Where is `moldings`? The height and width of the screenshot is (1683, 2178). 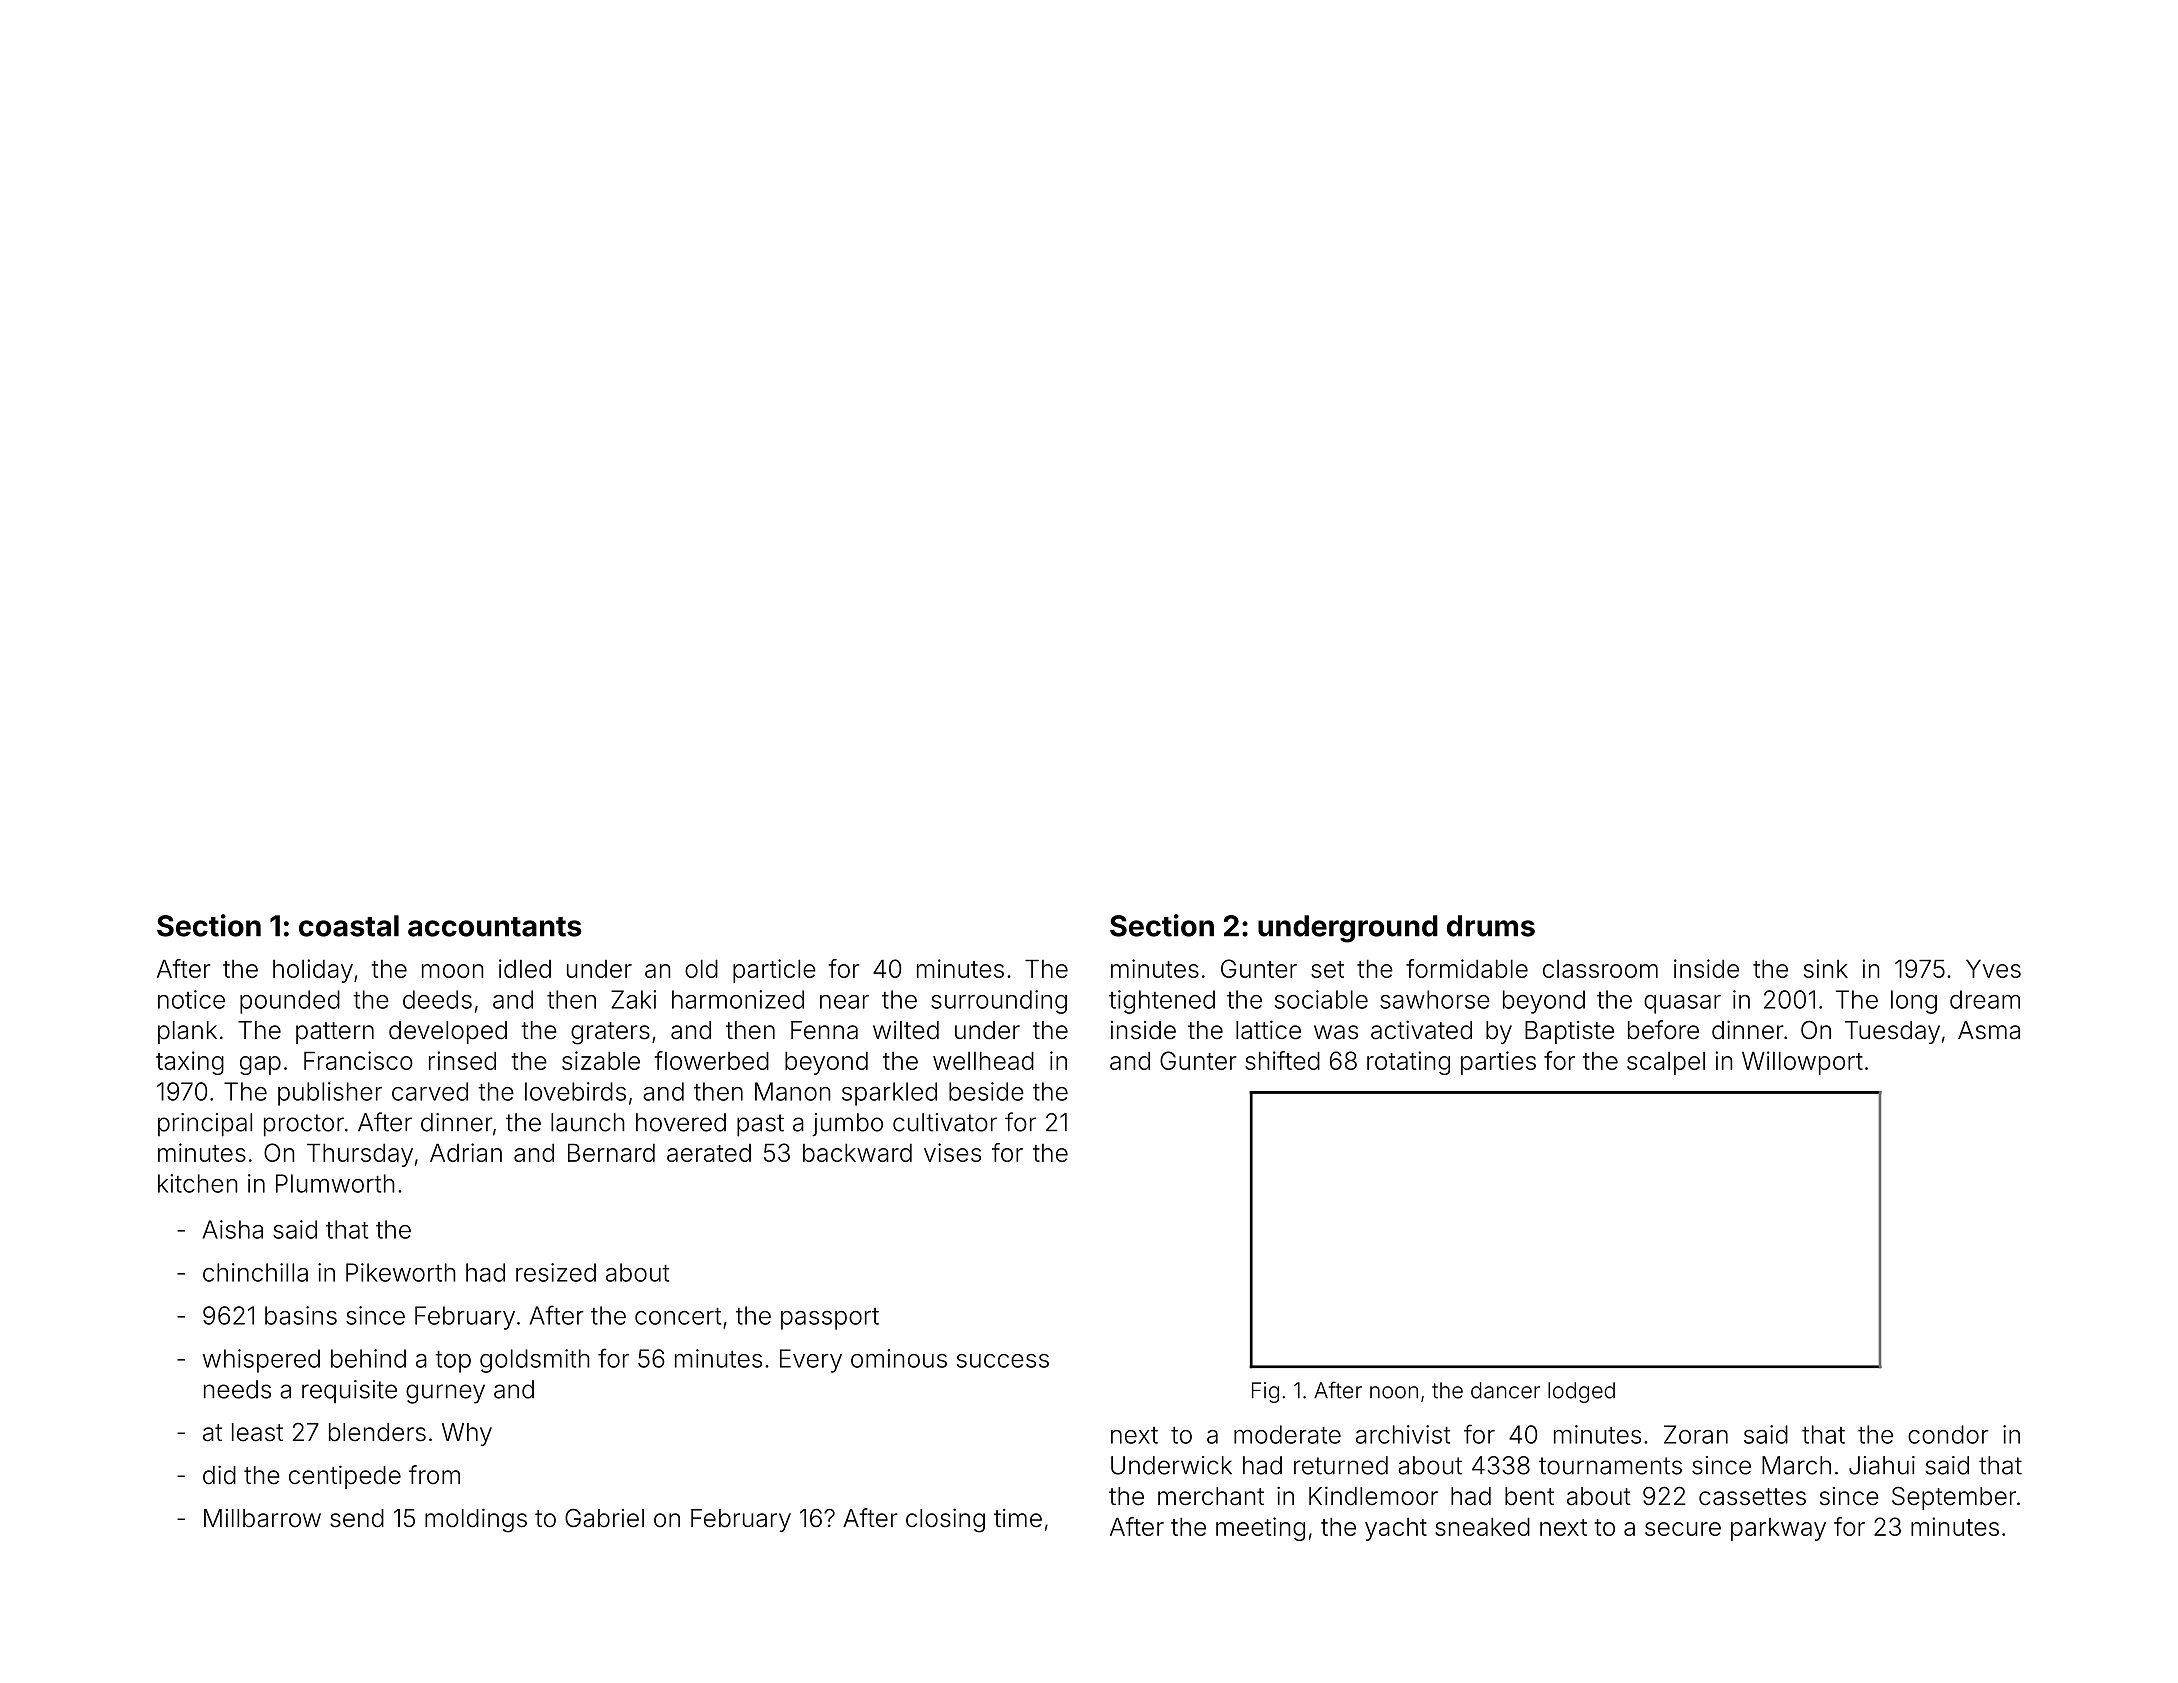
moldings is located at coordinates (476, 1520).
